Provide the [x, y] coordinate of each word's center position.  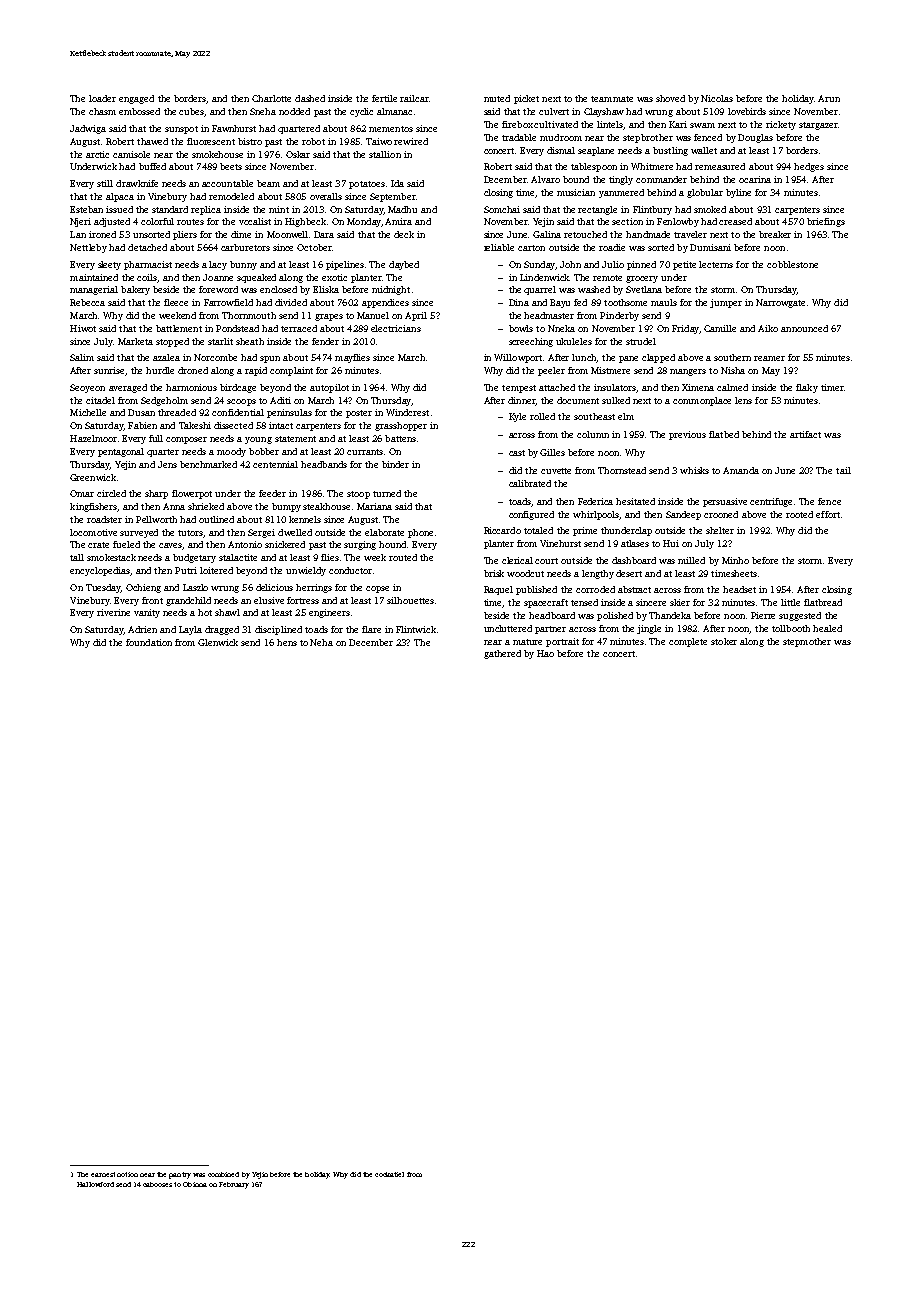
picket [526, 99]
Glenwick [218, 642]
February [234, 1185]
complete [688, 642]
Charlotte [271, 98]
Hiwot [83, 328]
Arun [829, 98]
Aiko [768, 328]
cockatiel [389, 1174]
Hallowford [95, 1184]
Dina [519, 302]
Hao [545, 653]
